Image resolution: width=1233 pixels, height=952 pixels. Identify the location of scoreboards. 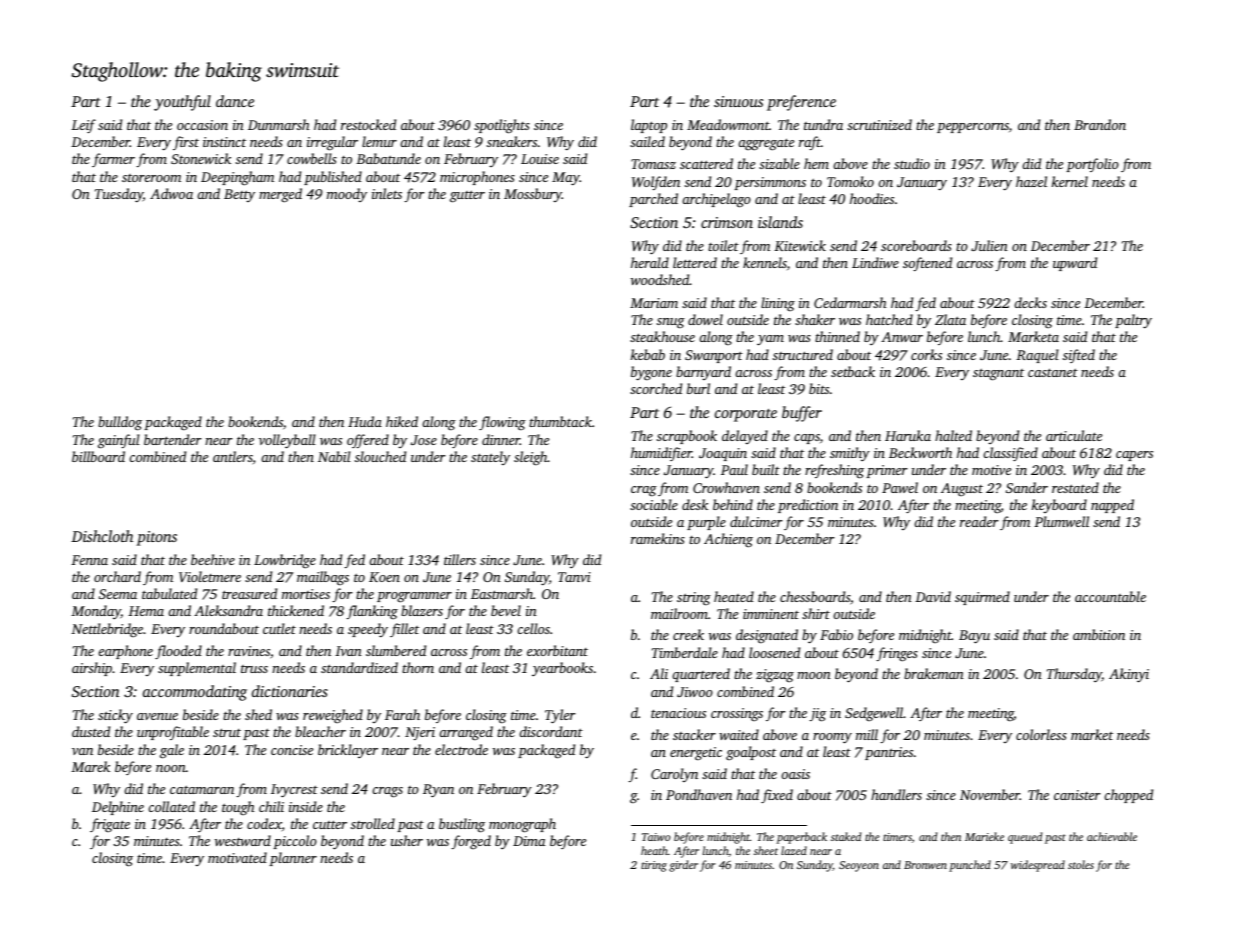
(916, 245).
